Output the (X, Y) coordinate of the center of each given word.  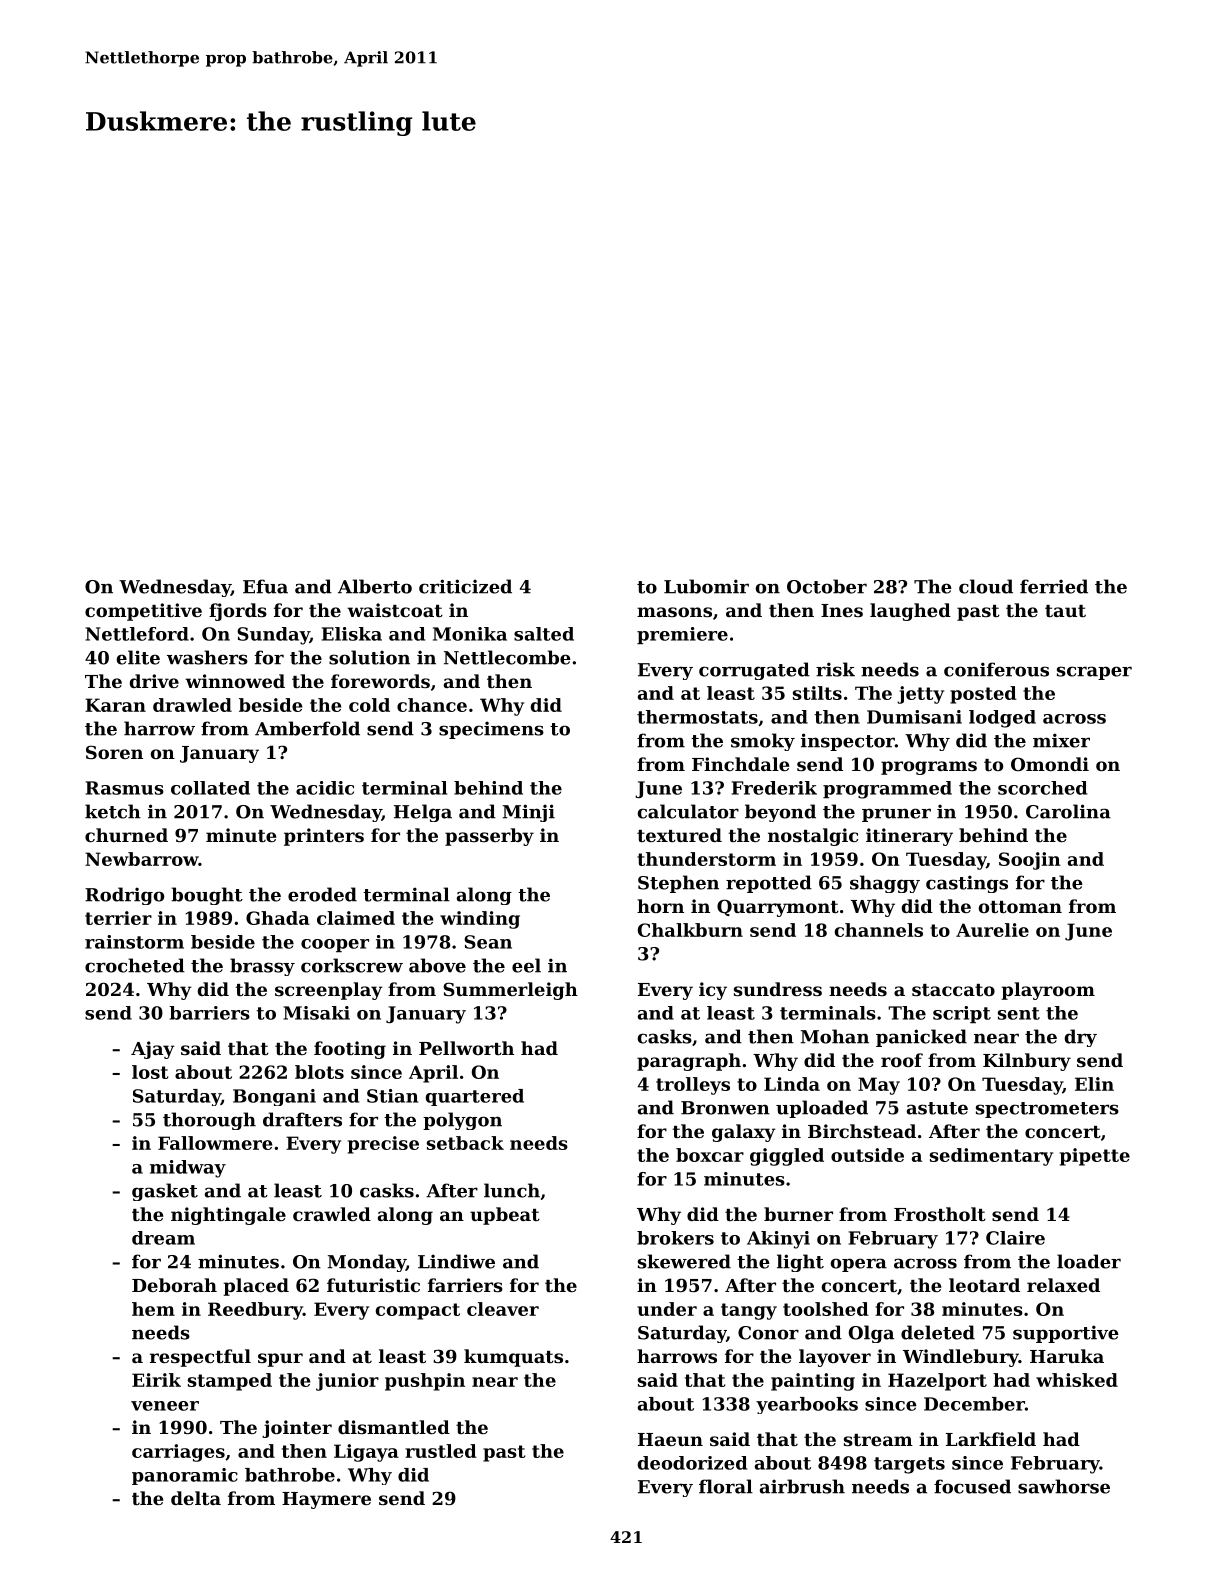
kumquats (513, 1358)
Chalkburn (690, 930)
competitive (143, 612)
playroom (1048, 991)
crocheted (135, 965)
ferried (1054, 586)
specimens (491, 730)
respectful (200, 1358)
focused (972, 1486)
